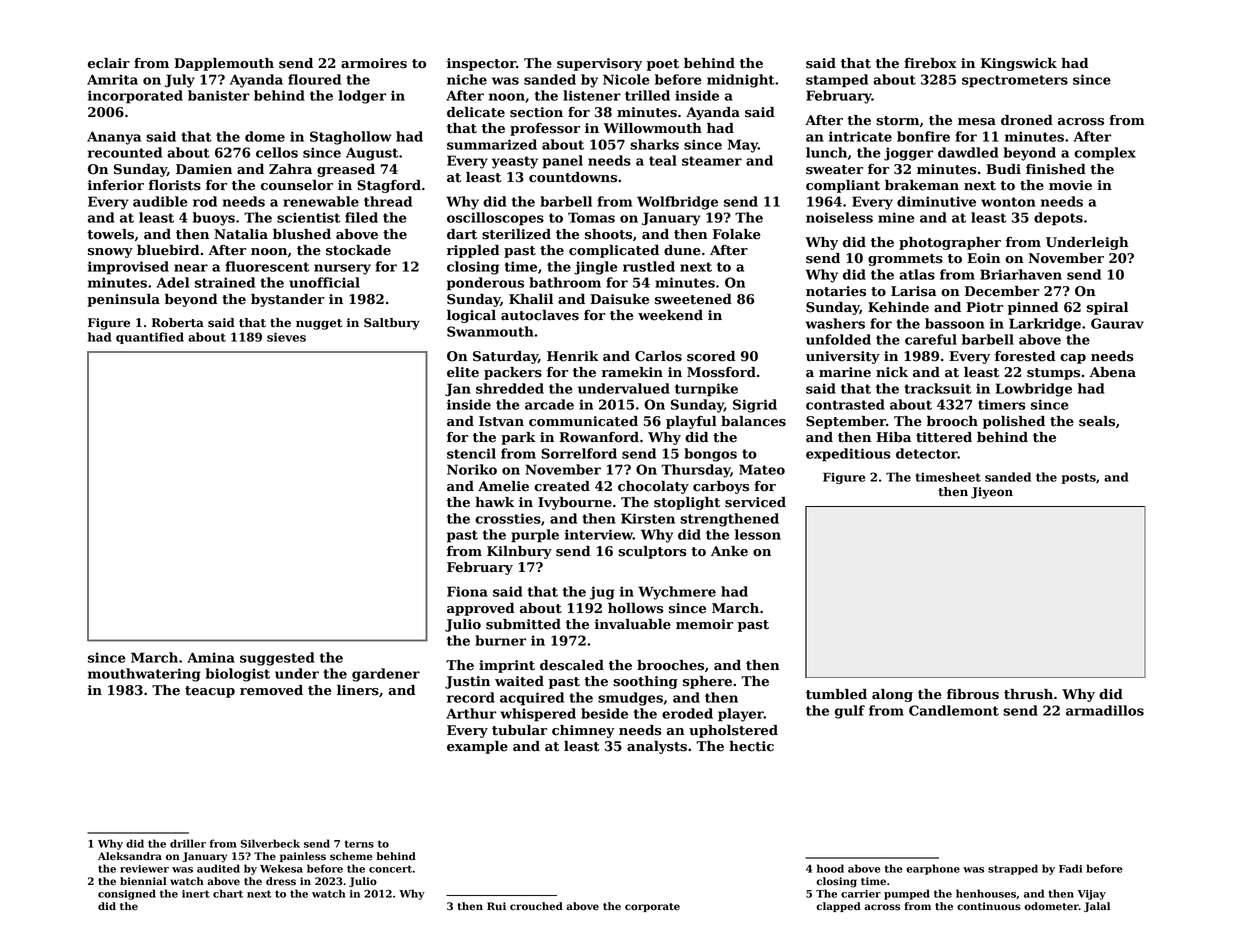  Describe the element at coordinates (536, 906) in the image. I see `crouched` at that location.
